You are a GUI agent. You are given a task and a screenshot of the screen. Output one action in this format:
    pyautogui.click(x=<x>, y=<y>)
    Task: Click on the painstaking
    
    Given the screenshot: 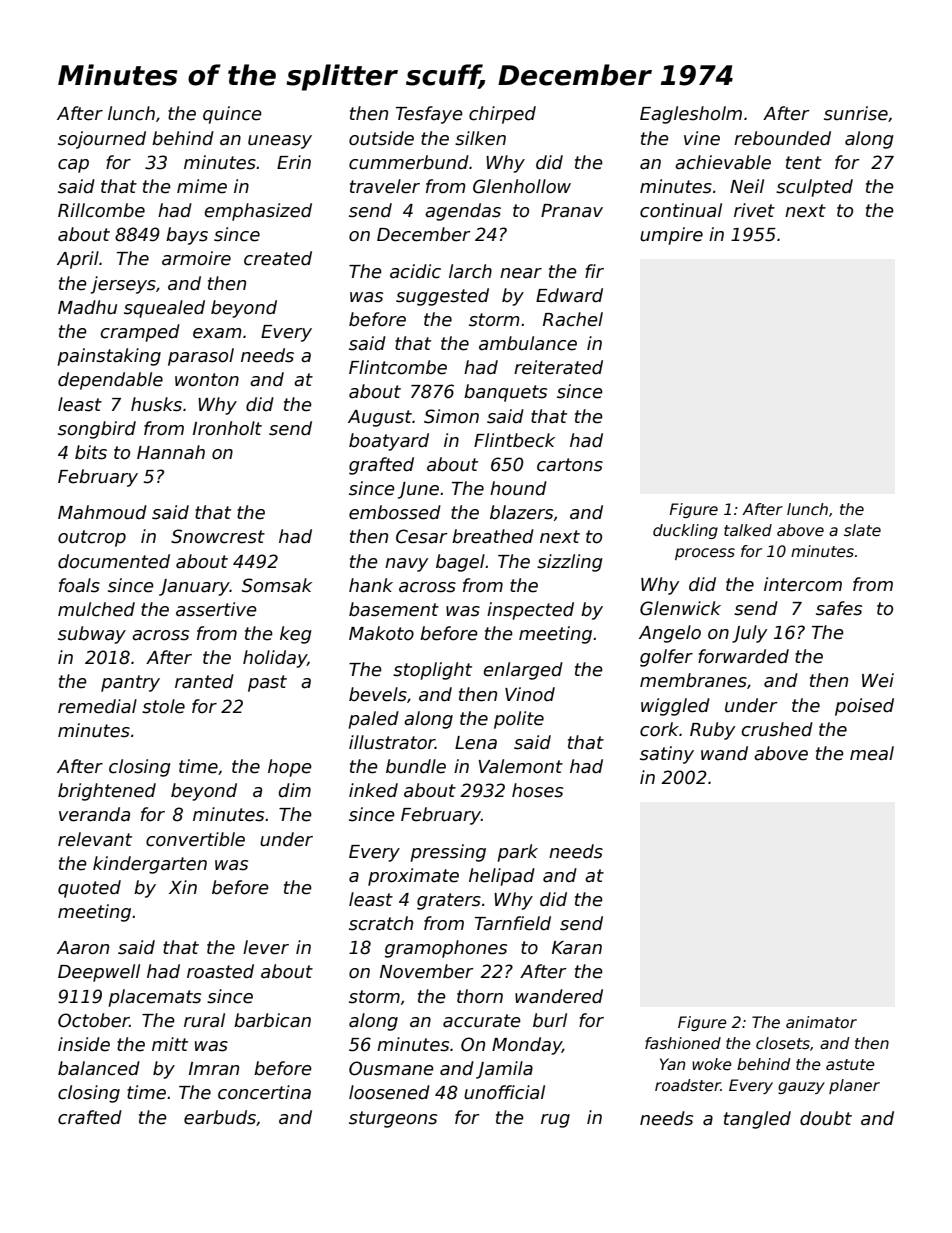 What is the action you would take?
    pyautogui.click(x=109, y=357)
